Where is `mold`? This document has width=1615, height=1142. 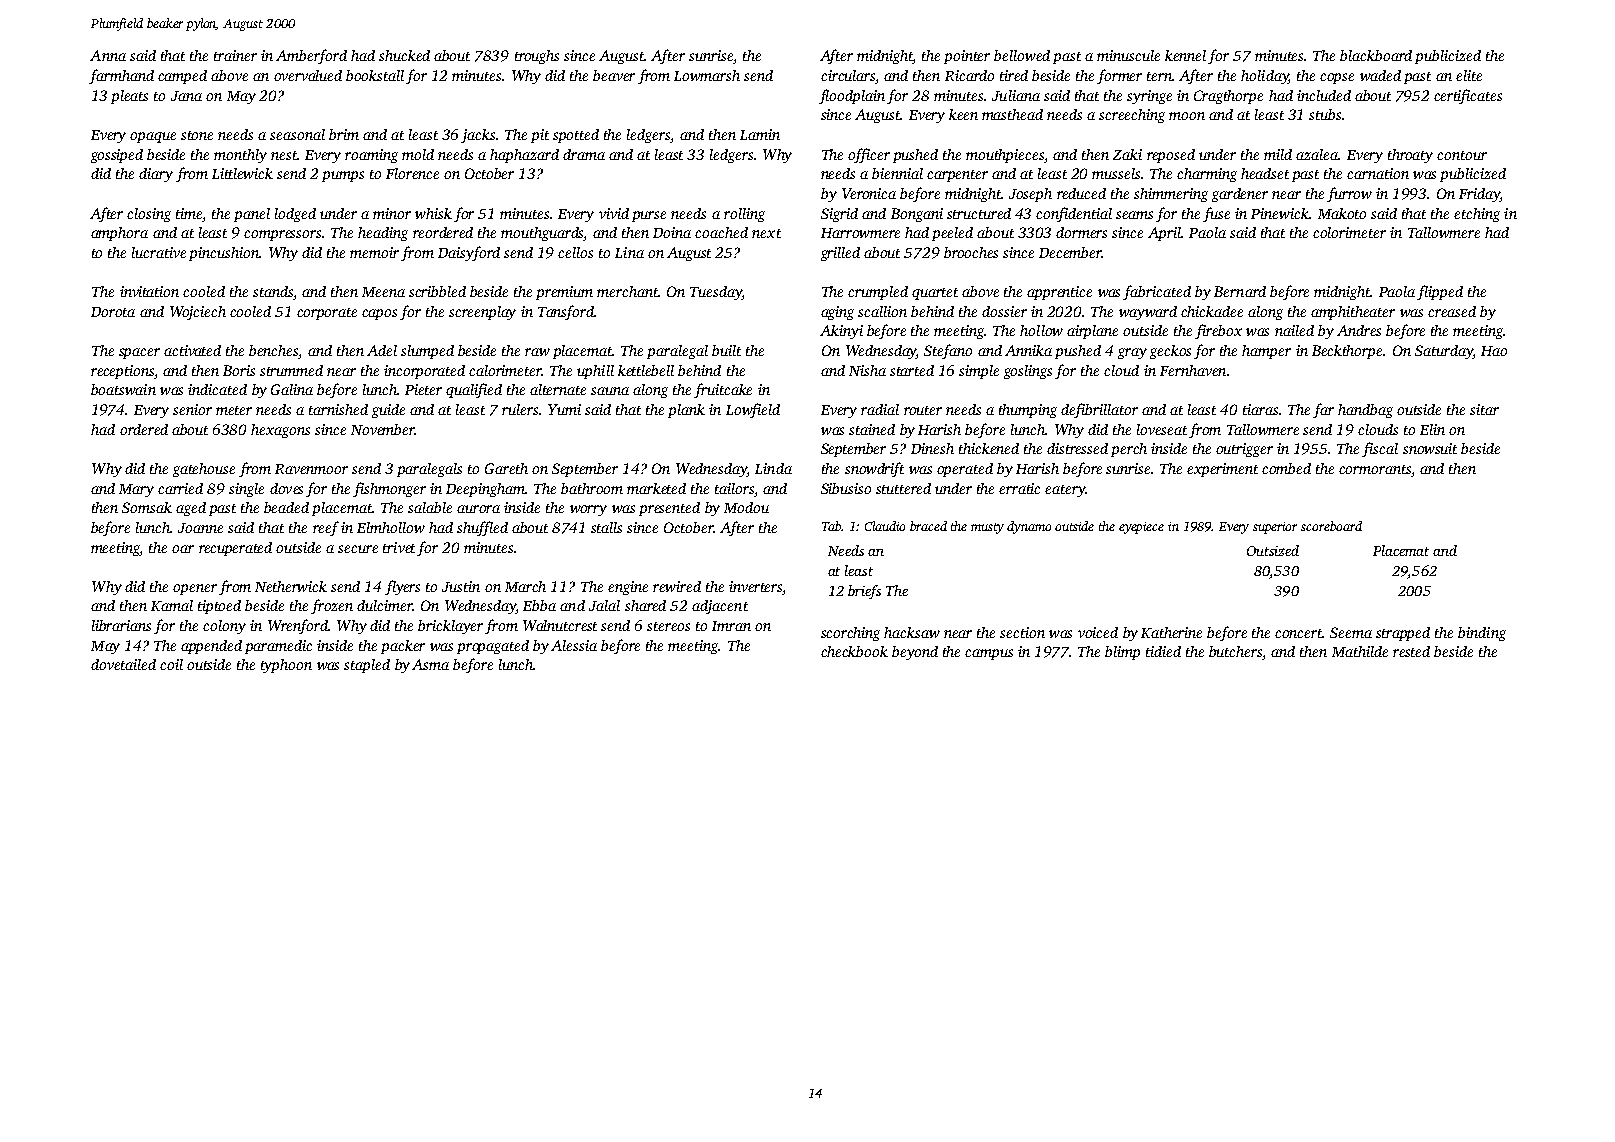 mold is located at coordinates (418, 154).
